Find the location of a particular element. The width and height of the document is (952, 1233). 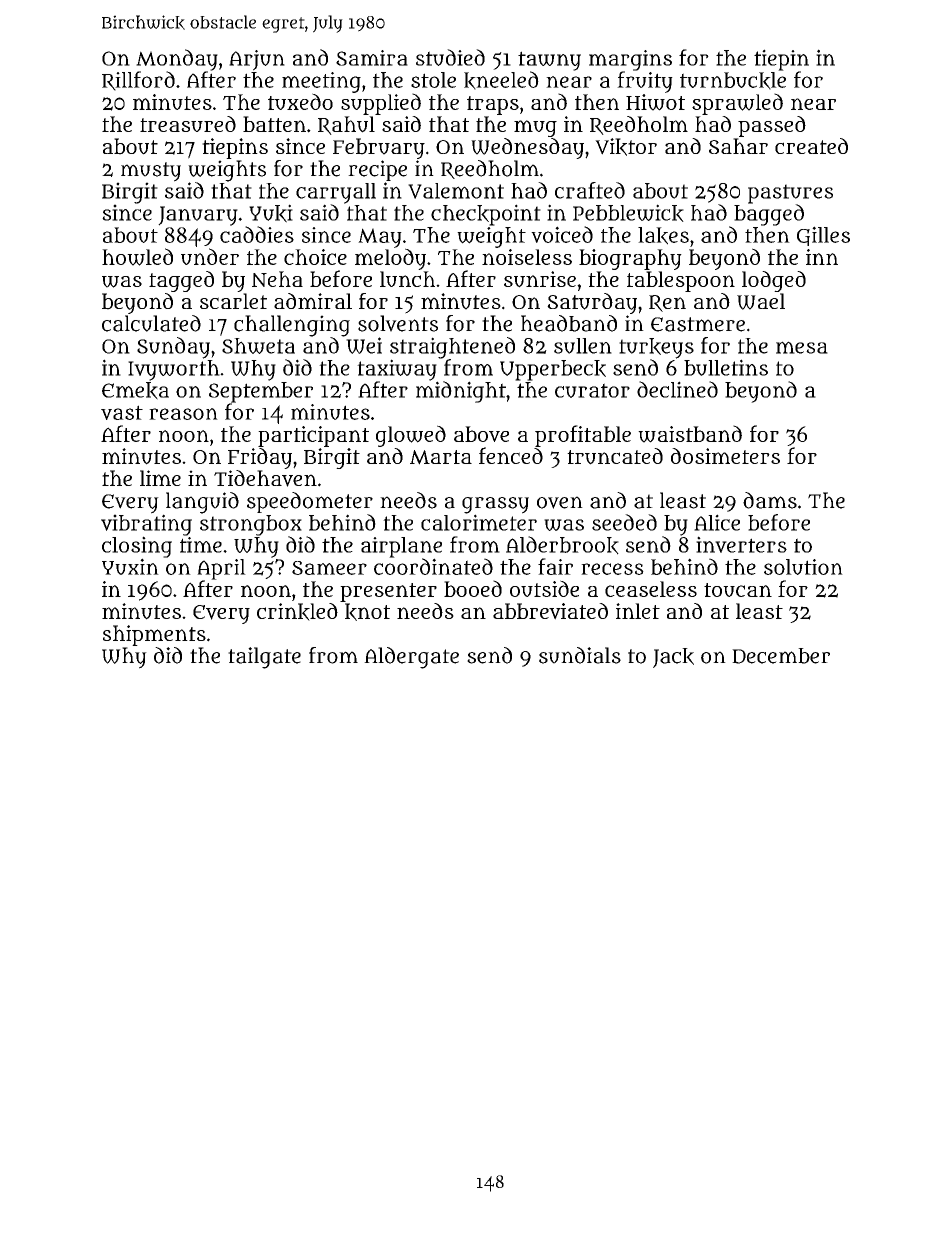

choice is located at coordinates (315, 257).
